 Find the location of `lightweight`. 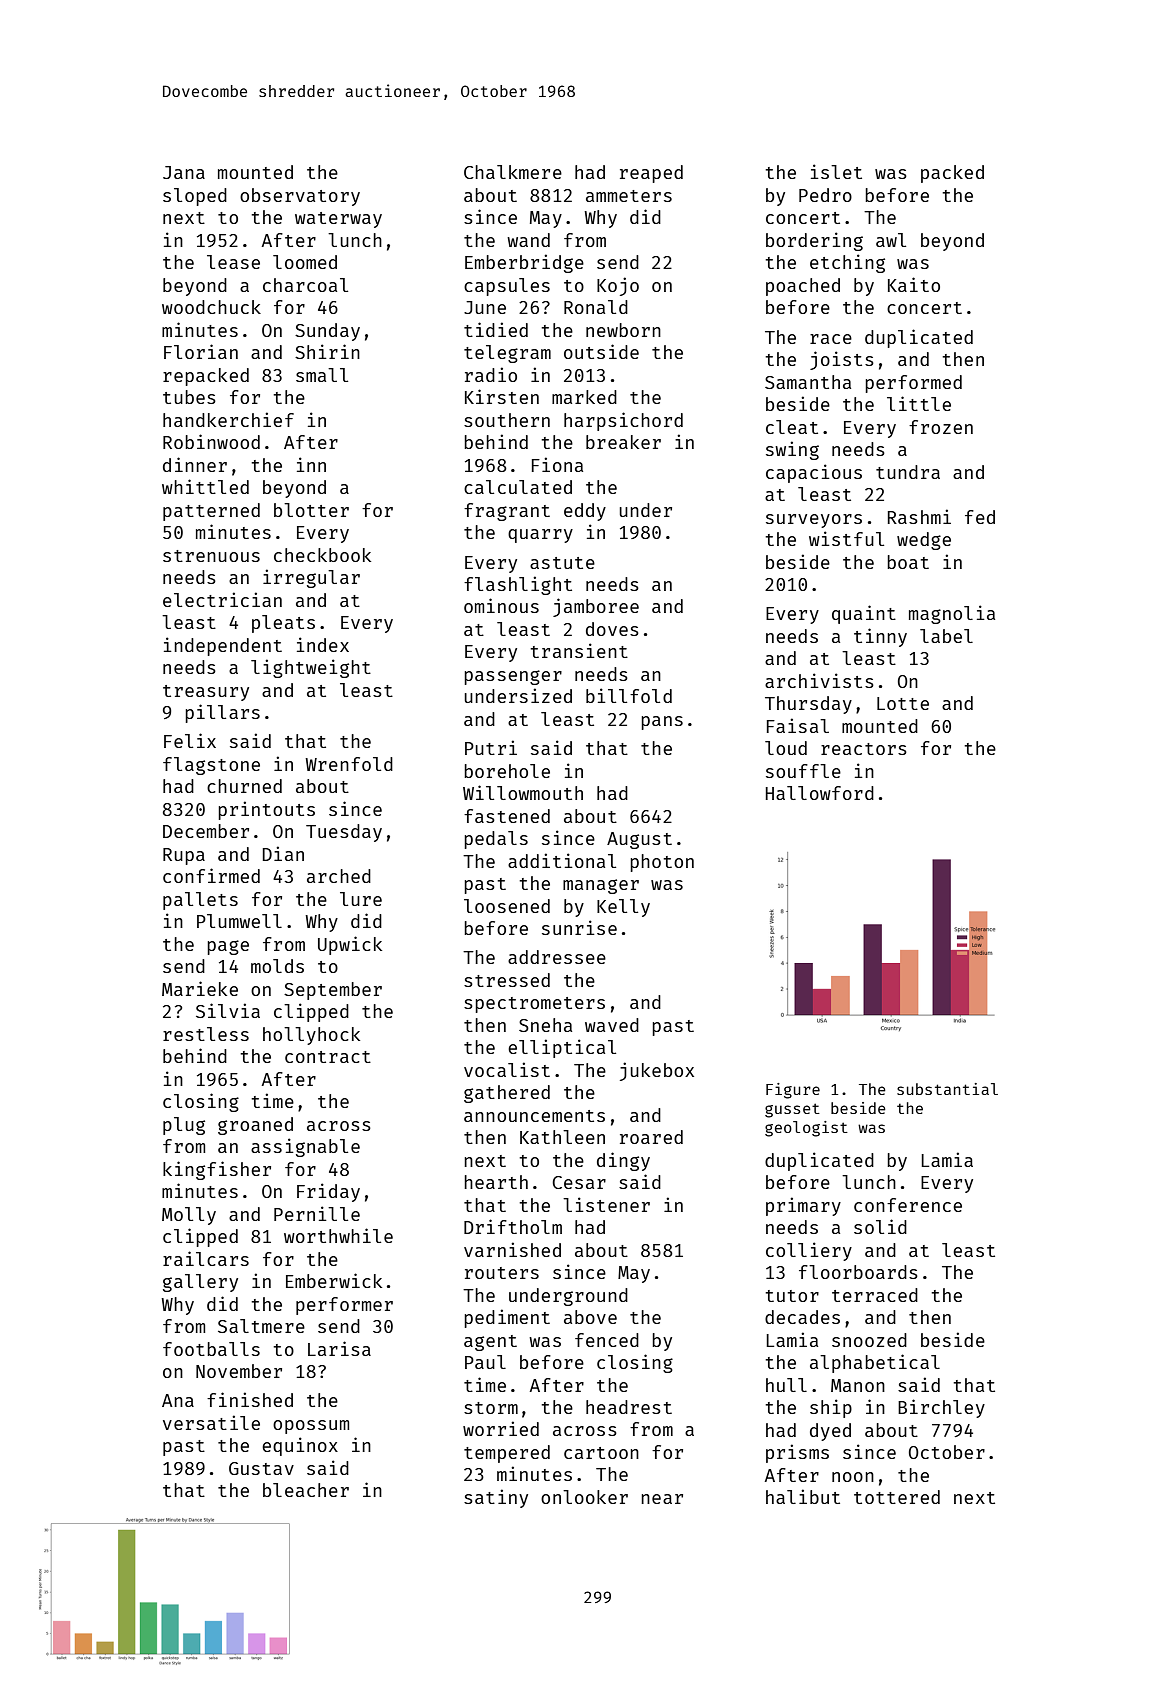

lightweight is located at coordinates (311, 668).
